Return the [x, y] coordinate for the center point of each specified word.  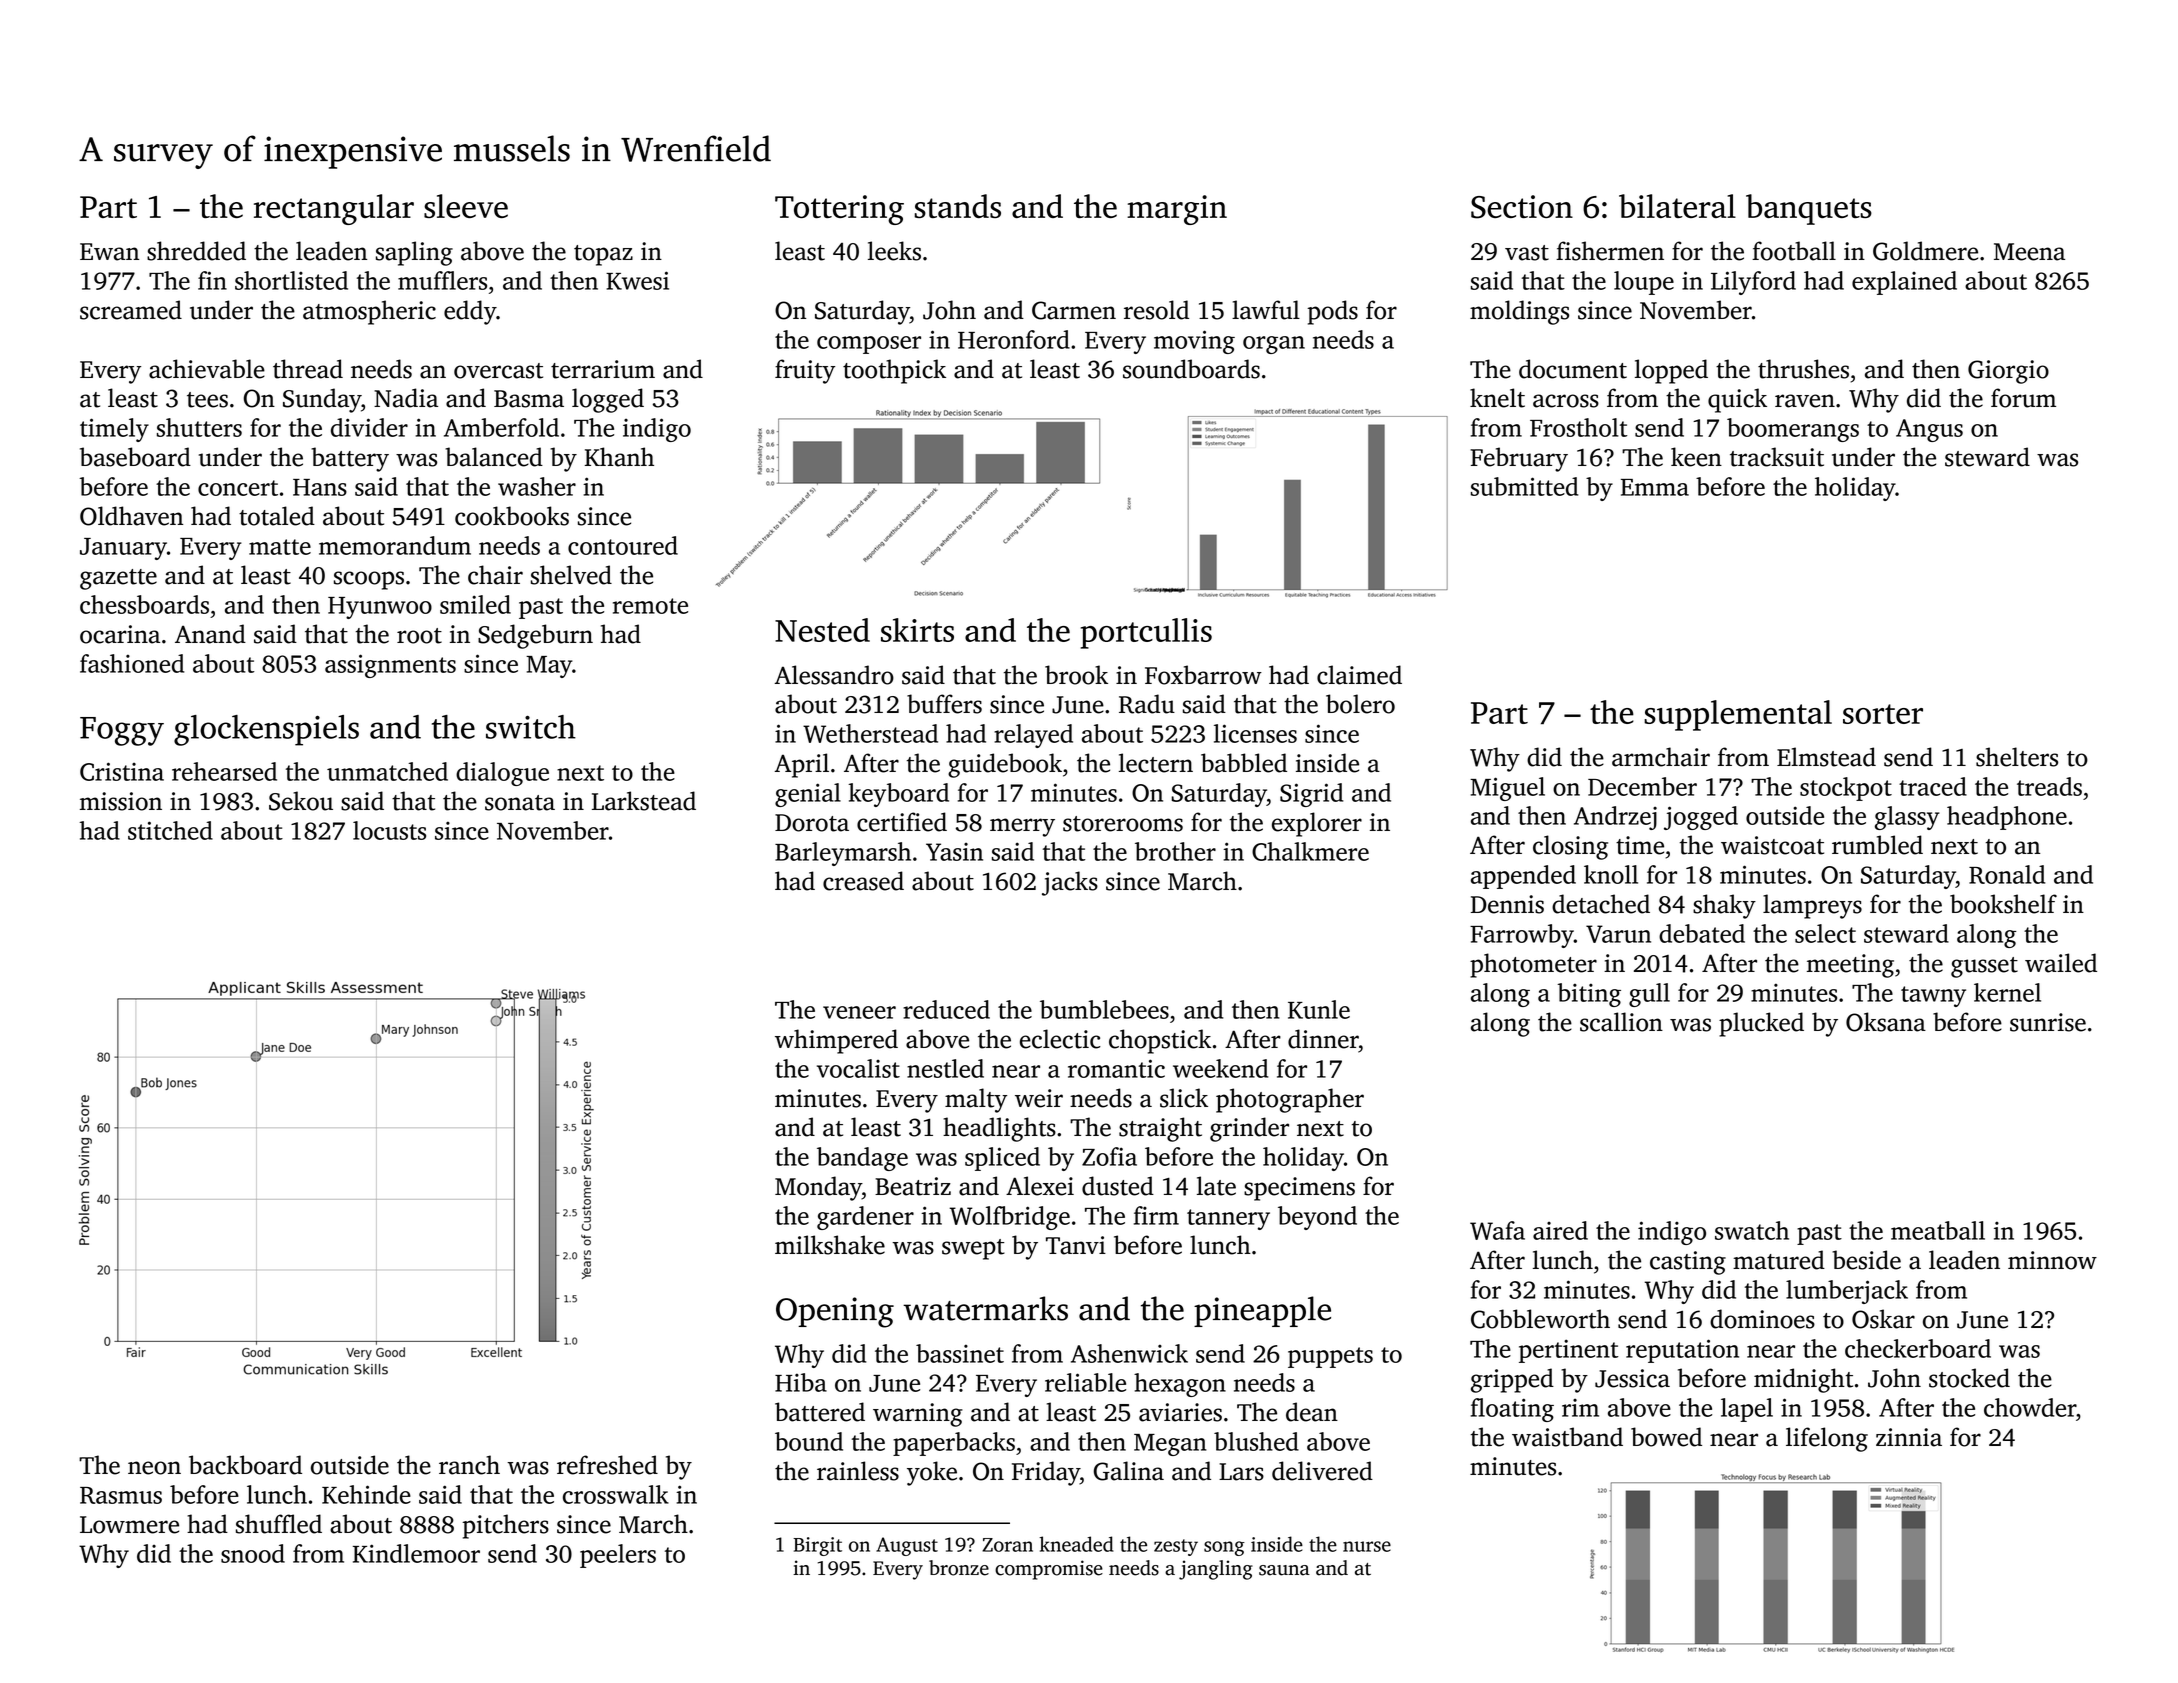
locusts [389, 830]
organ [1274, 345]
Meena [2029, 252]
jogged [1701, 818]
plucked [1761, 1024]
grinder [1249, 1129]
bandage [862, 1159]
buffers [944, 704]
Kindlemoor [416, 1553]
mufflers [442, 280]
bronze [959, 1568]
